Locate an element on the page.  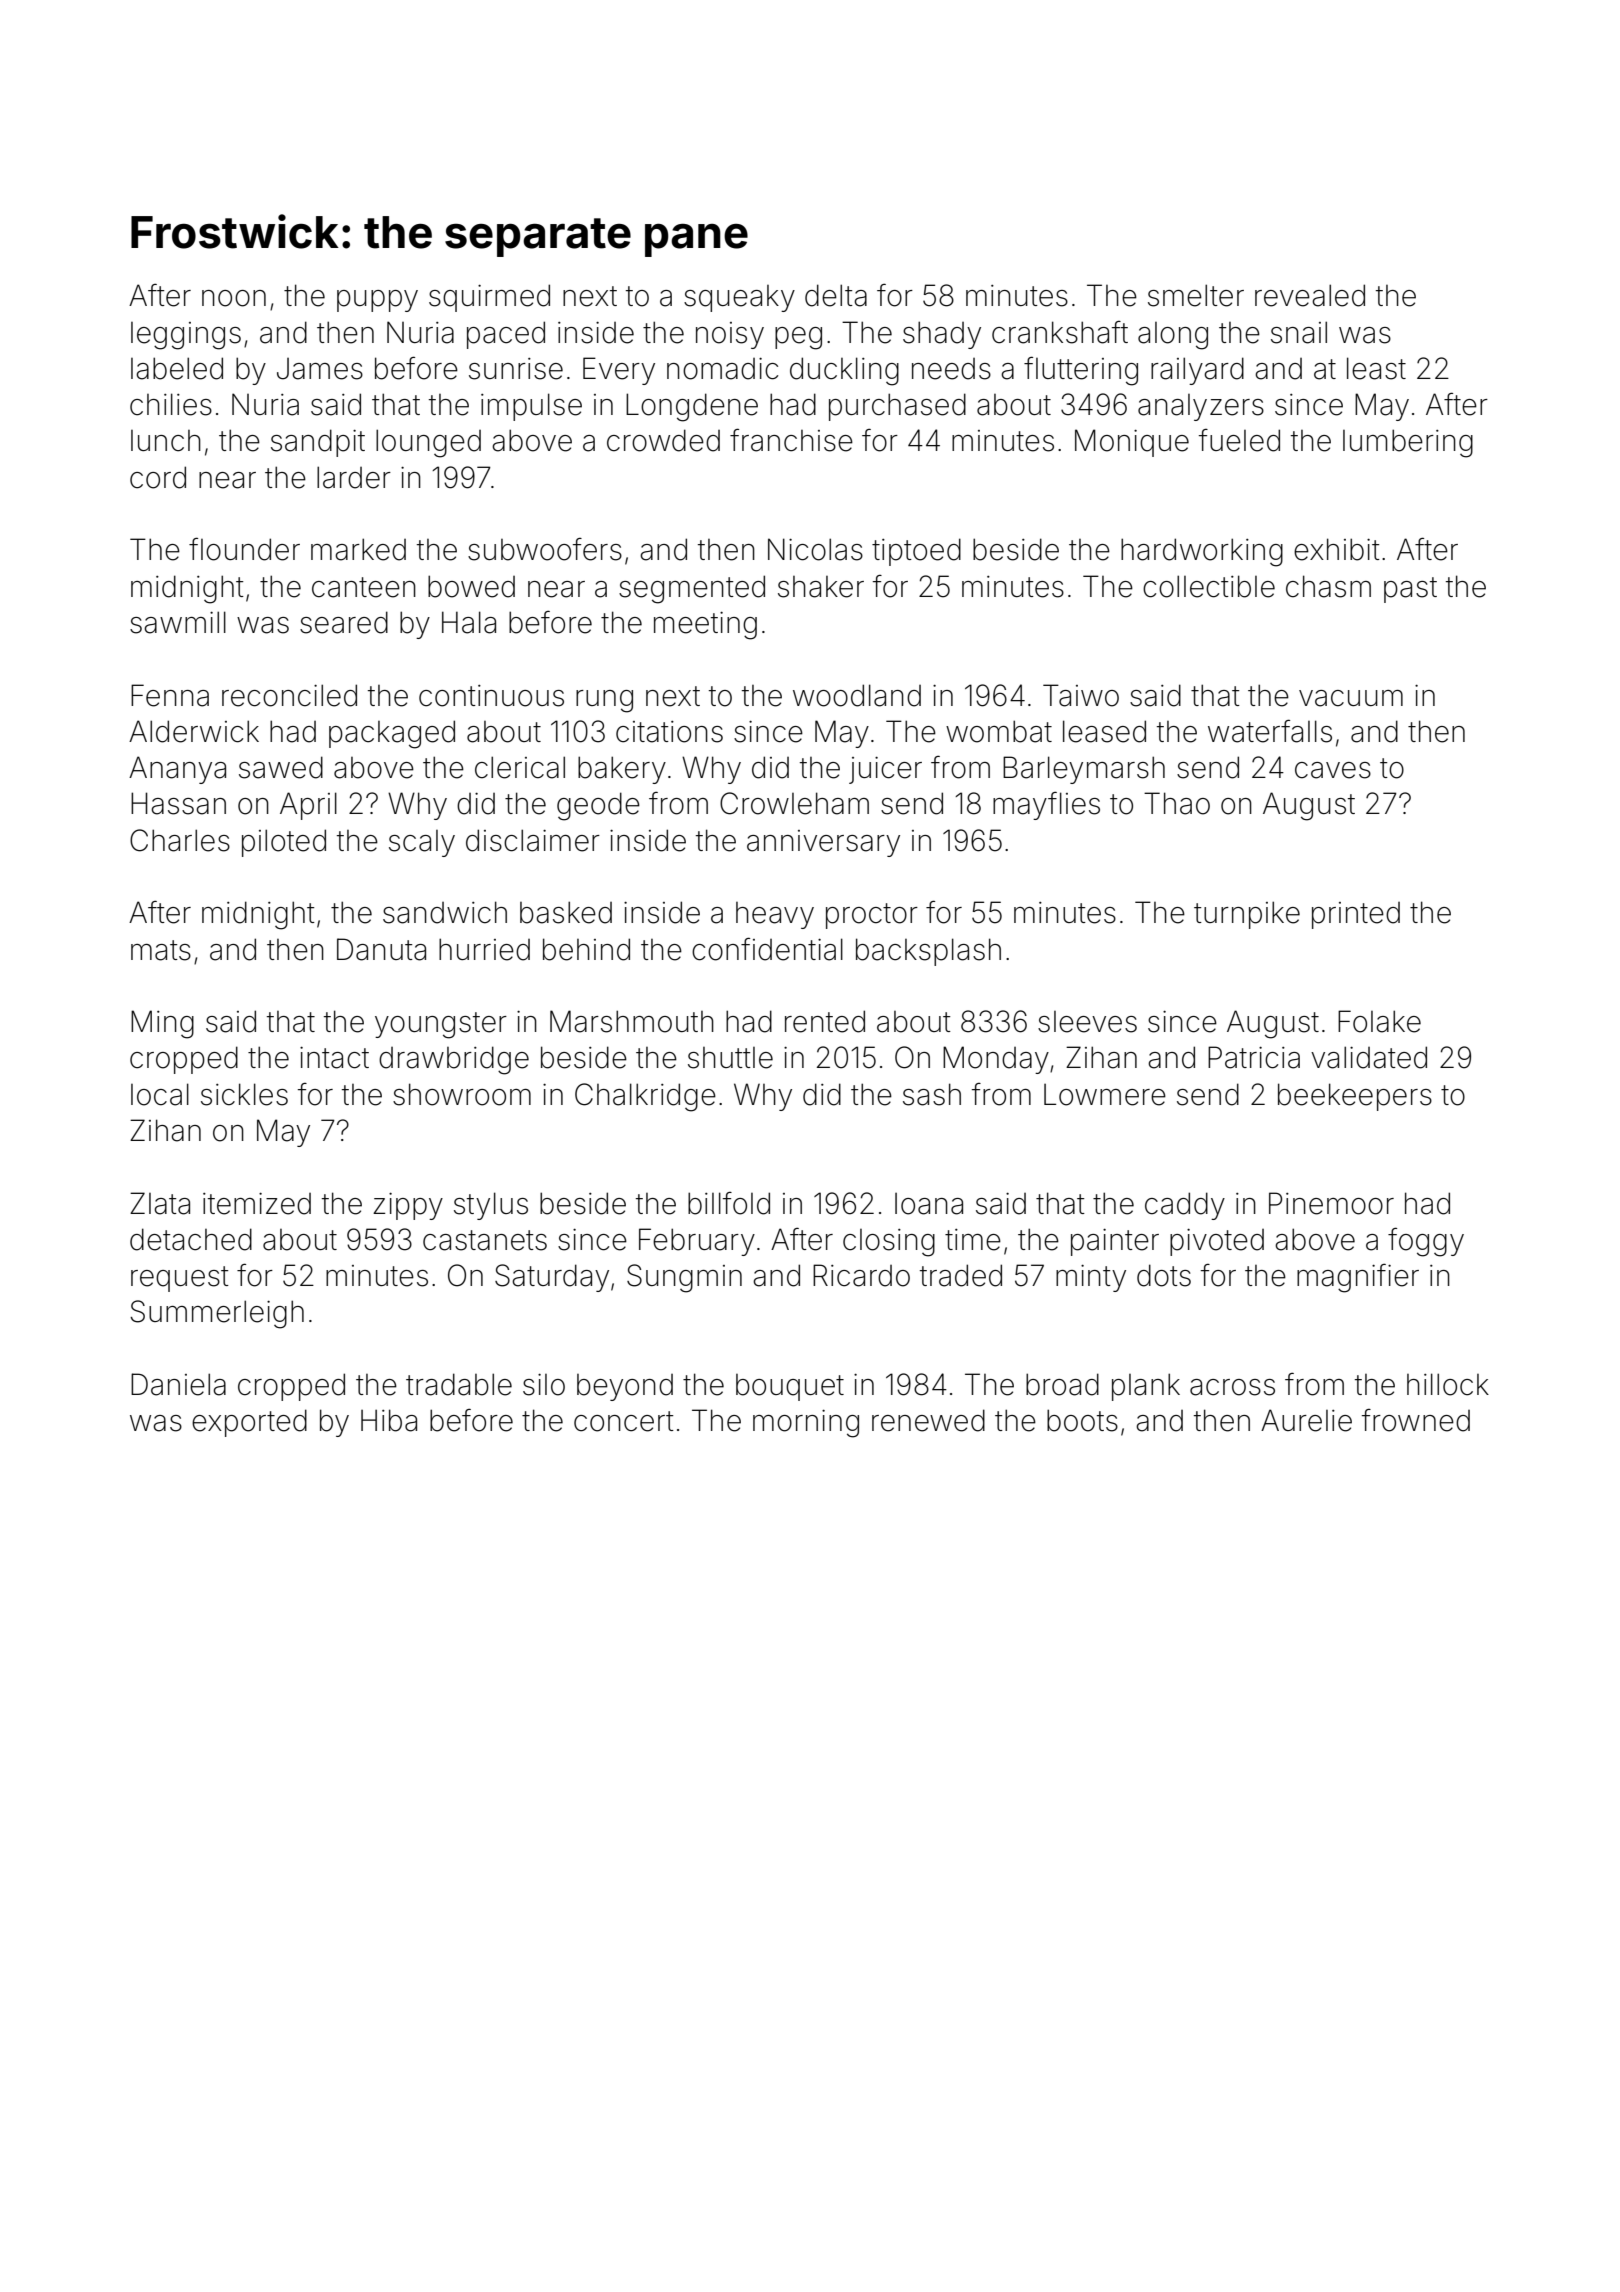
Hiba is located at coordinates (389, 1420).
